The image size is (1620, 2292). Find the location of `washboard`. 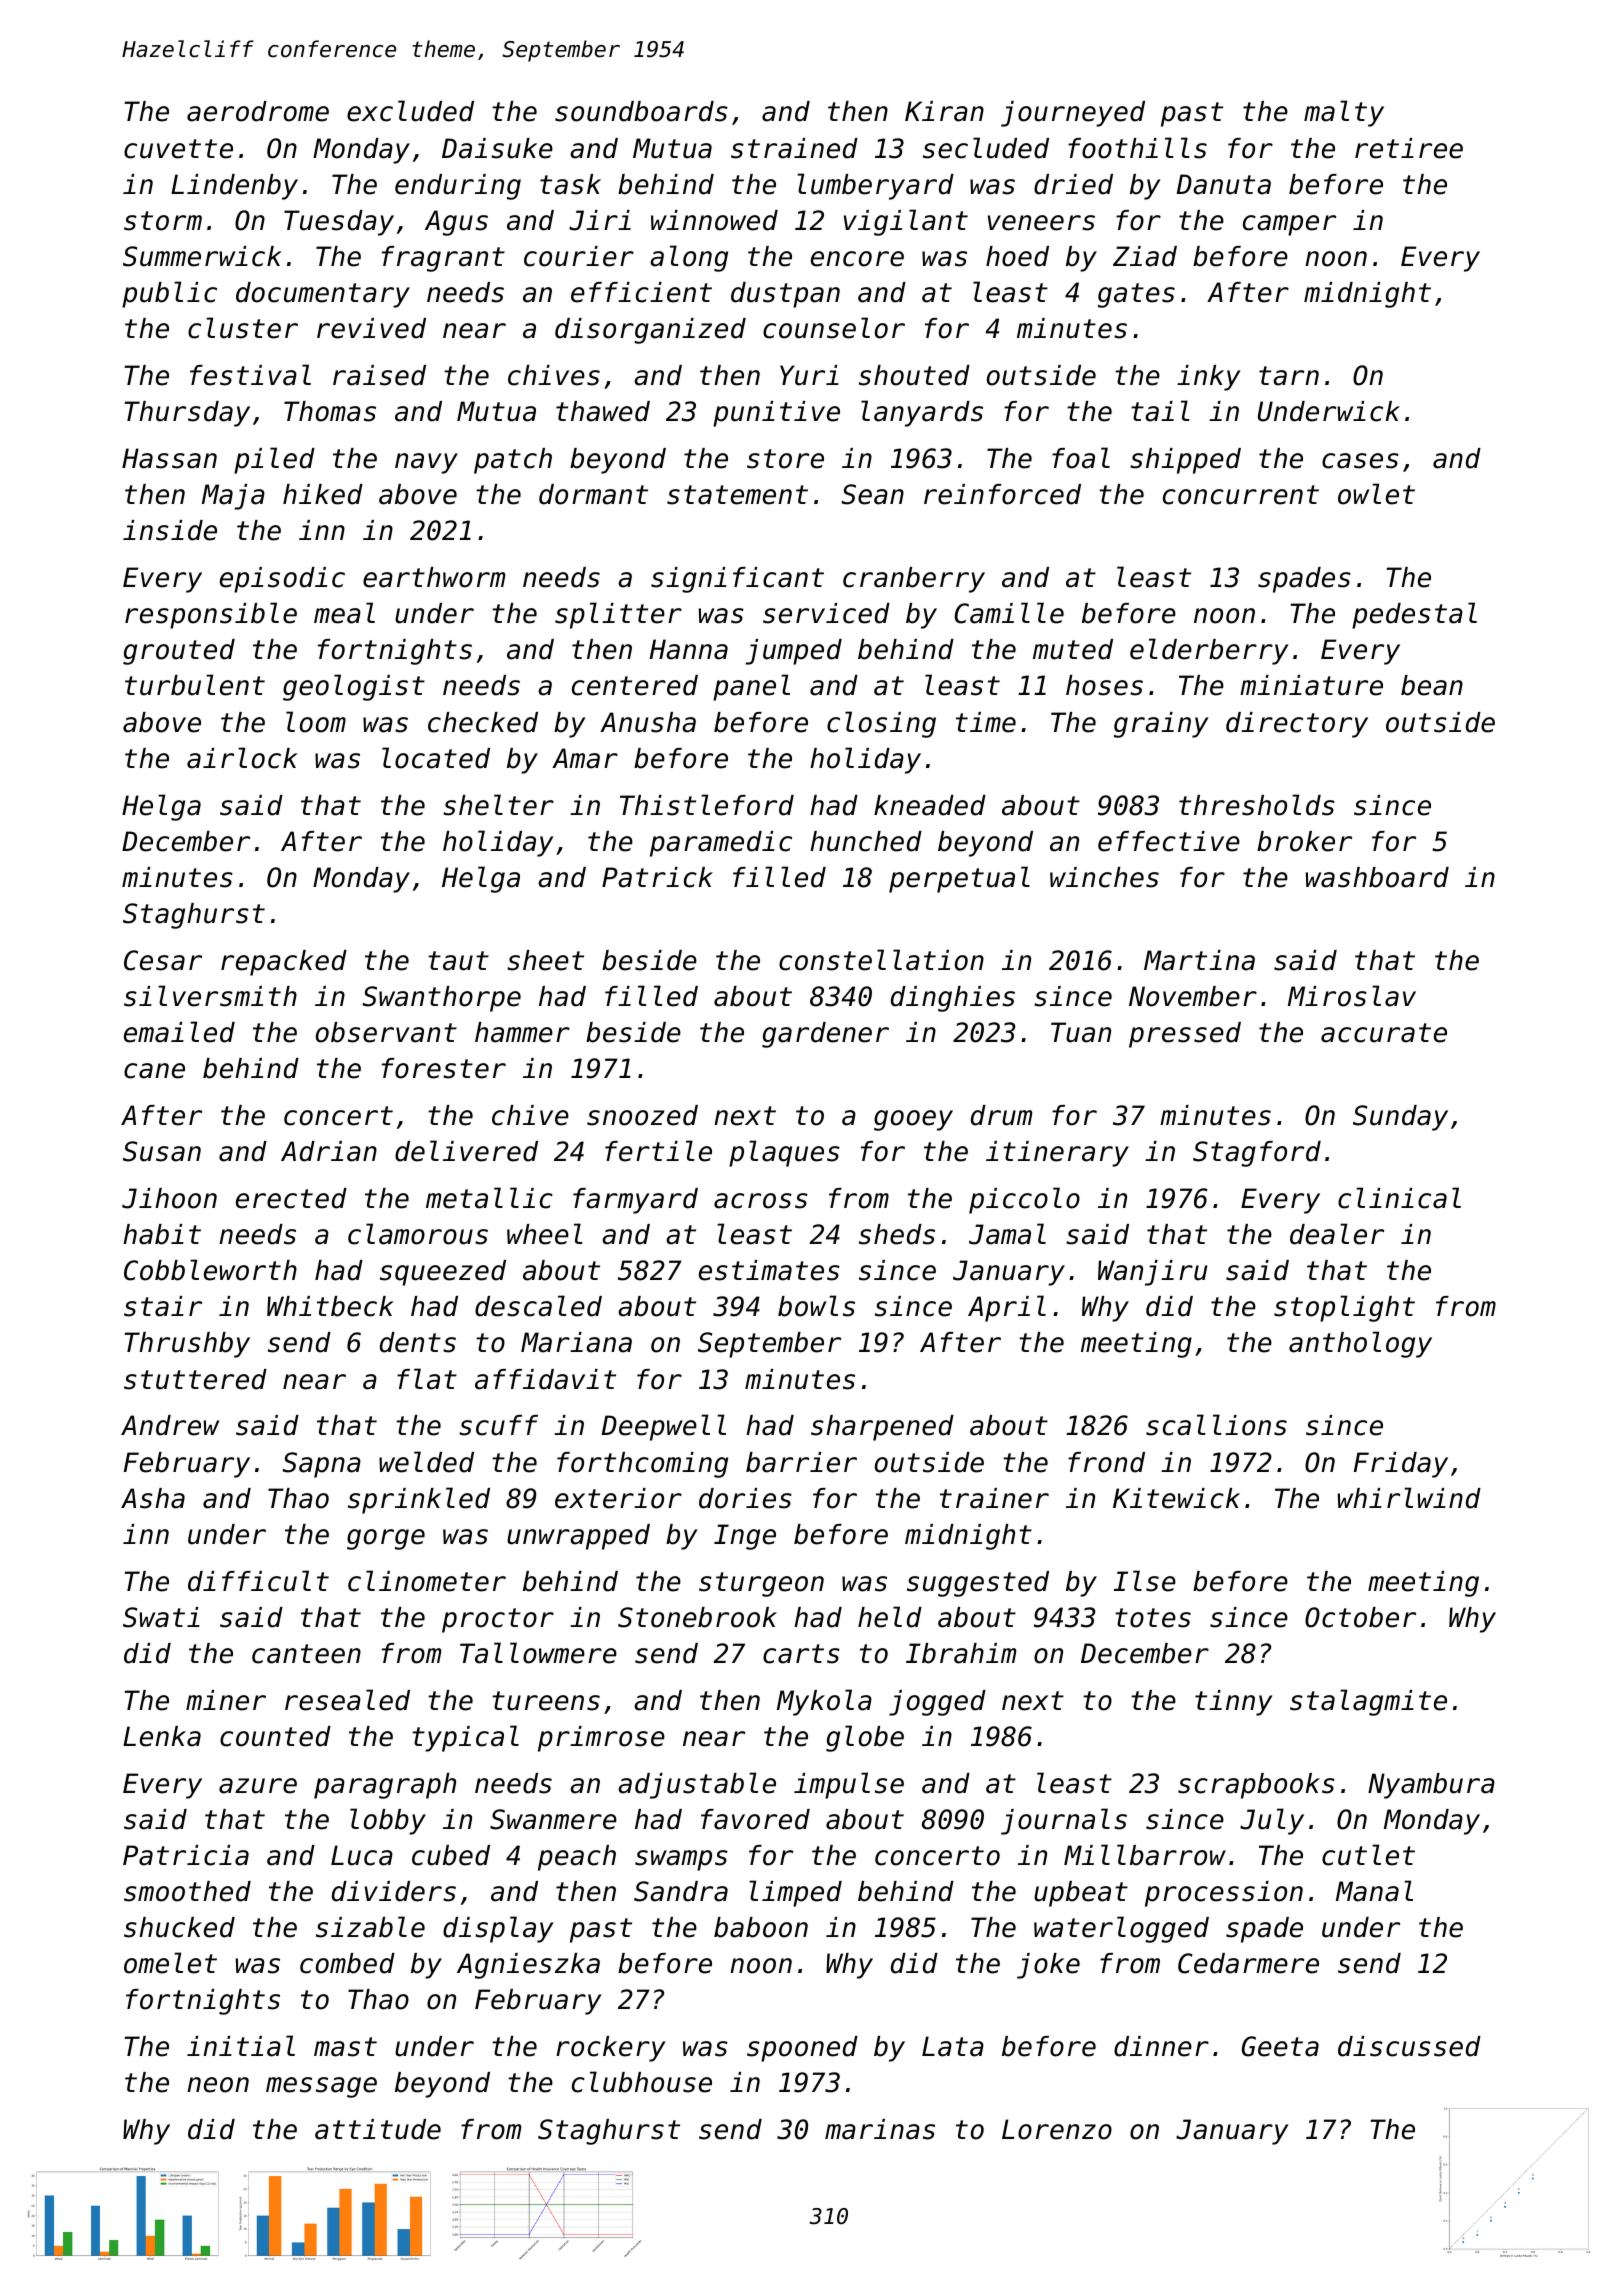

washboard is located at coordinates (1377, 877).
